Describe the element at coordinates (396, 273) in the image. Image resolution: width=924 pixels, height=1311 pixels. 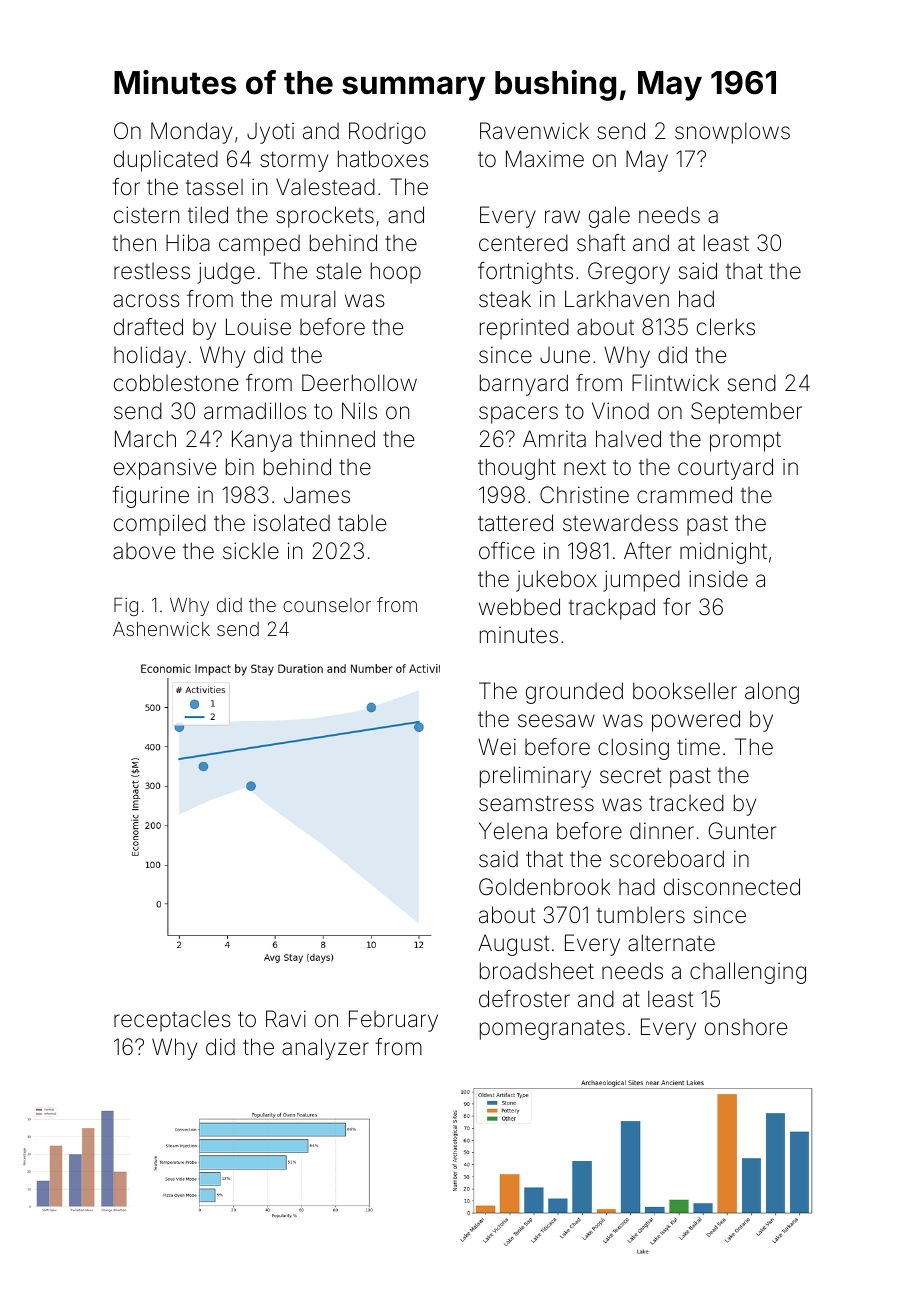
I see `hoop` at that location.
